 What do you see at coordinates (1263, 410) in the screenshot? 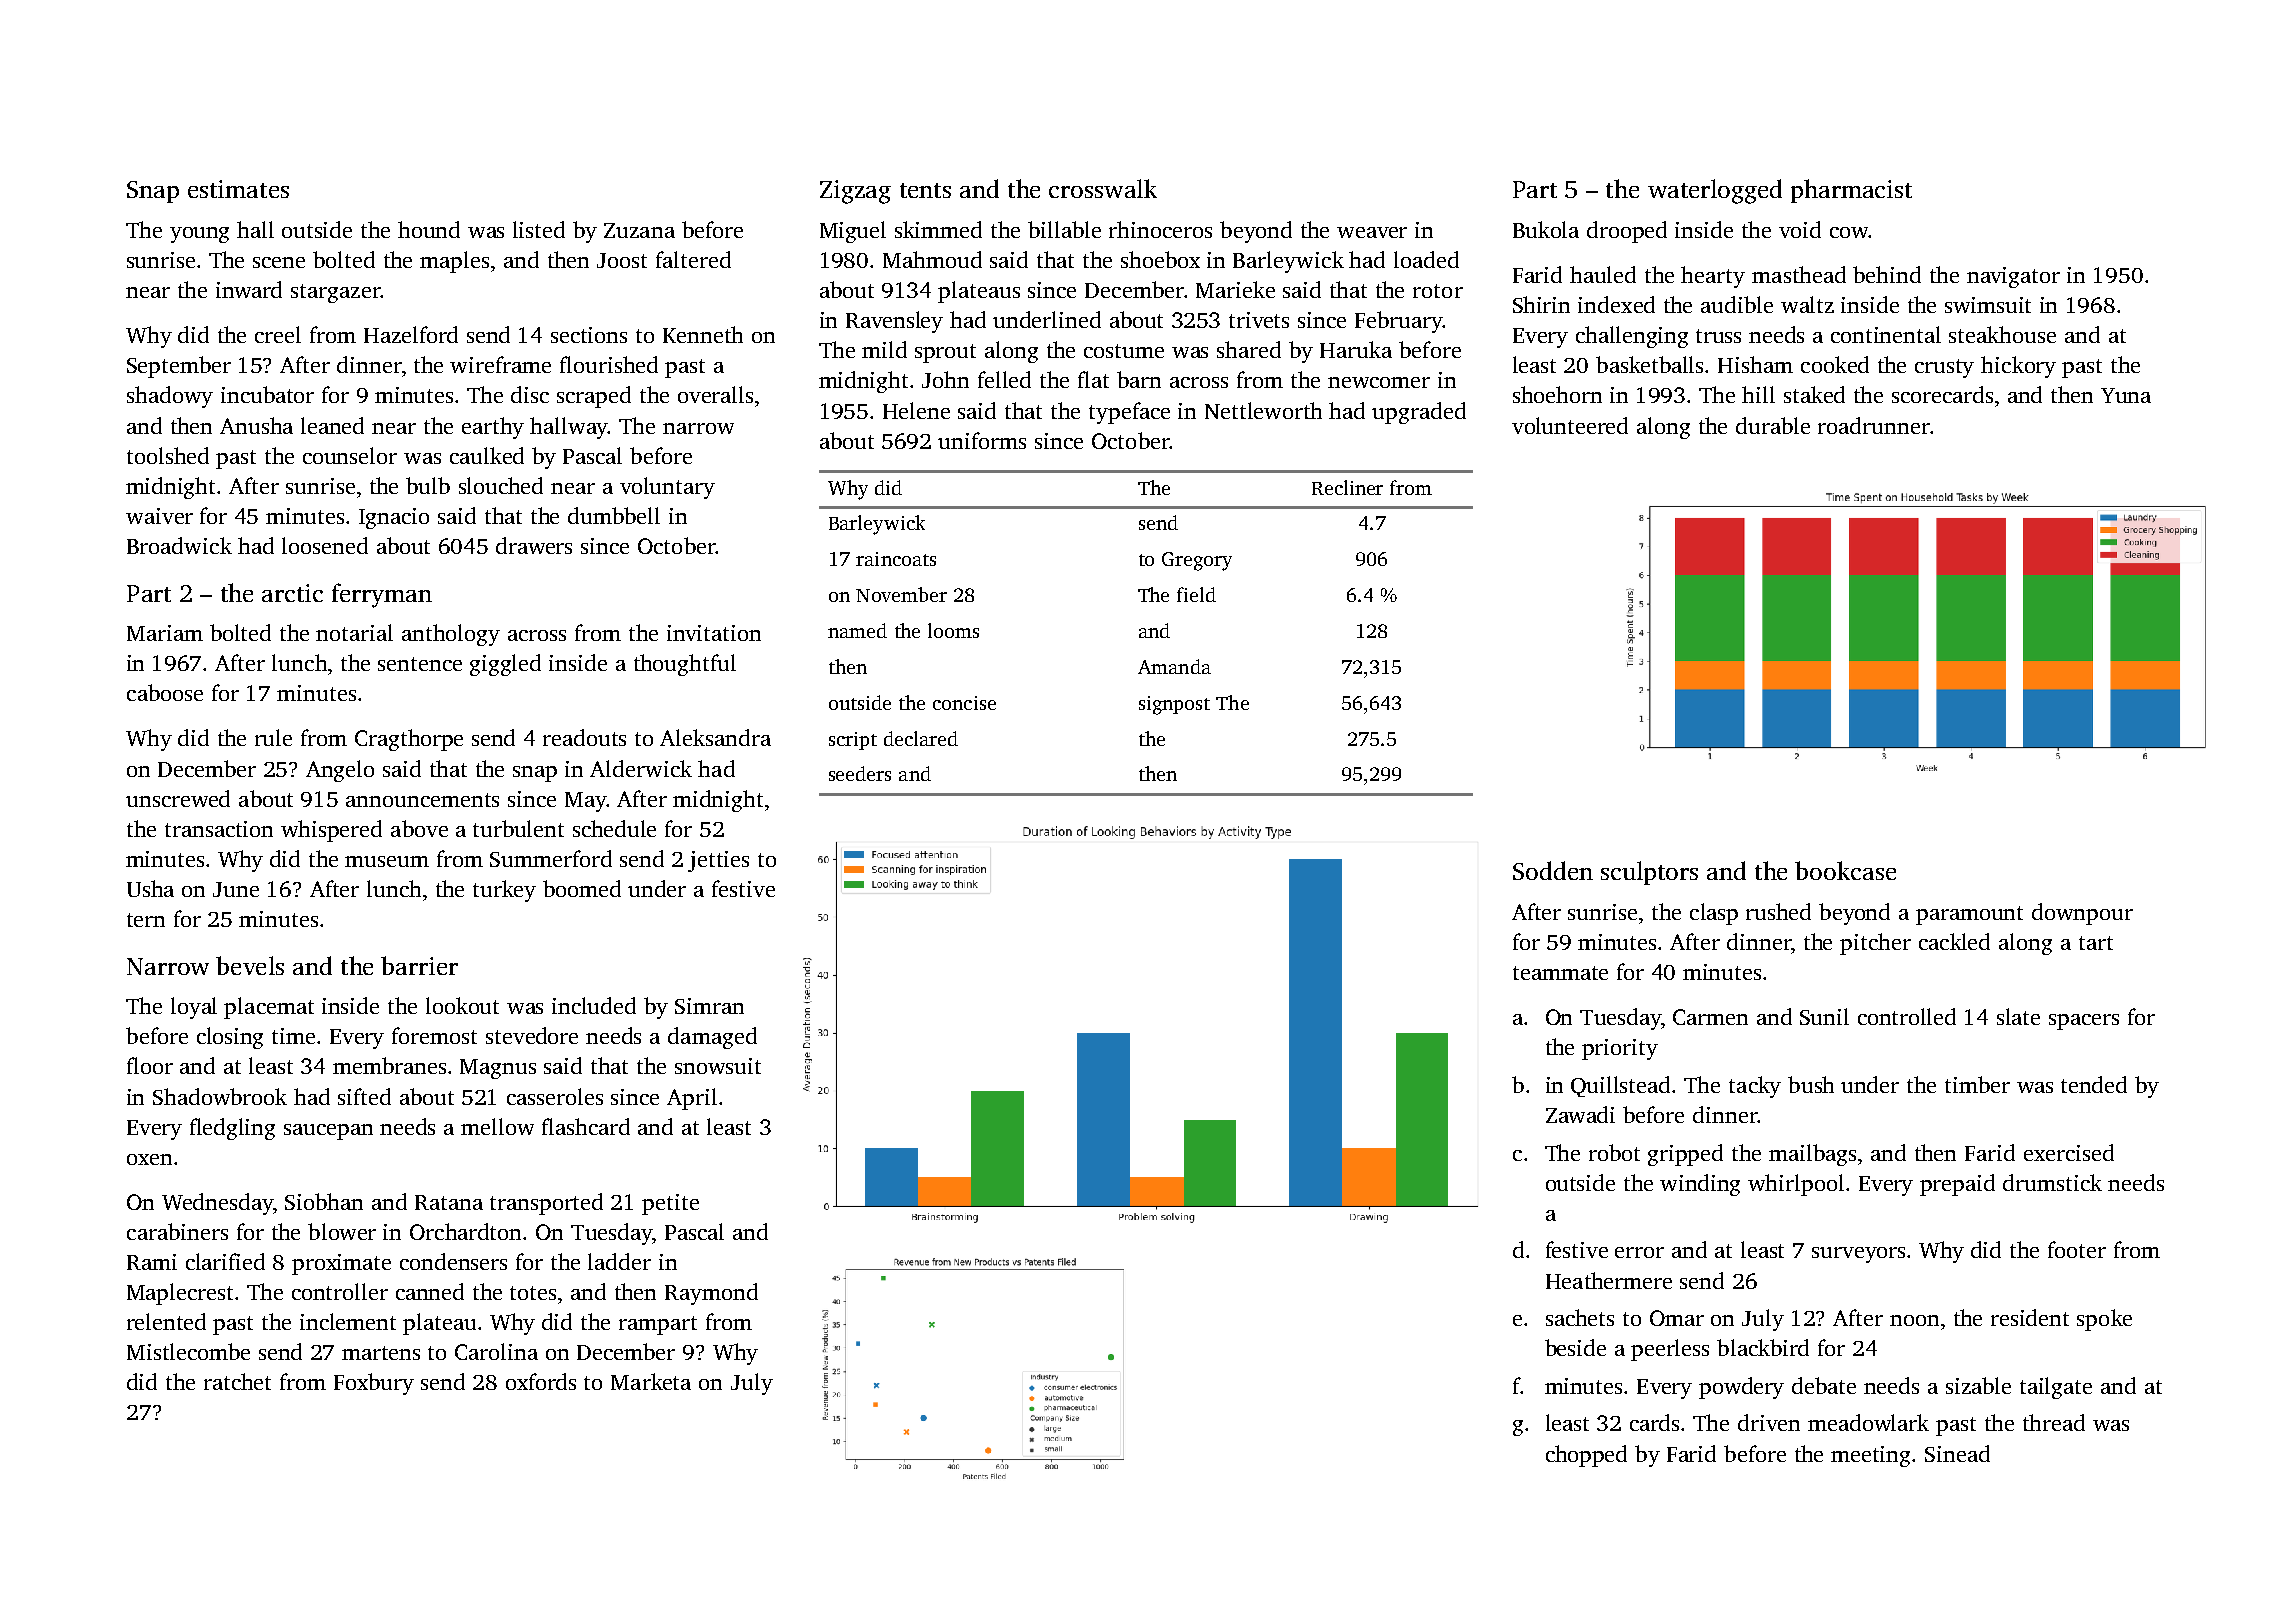
I see `Nettleworth` at bounding box center [1263, 410].
